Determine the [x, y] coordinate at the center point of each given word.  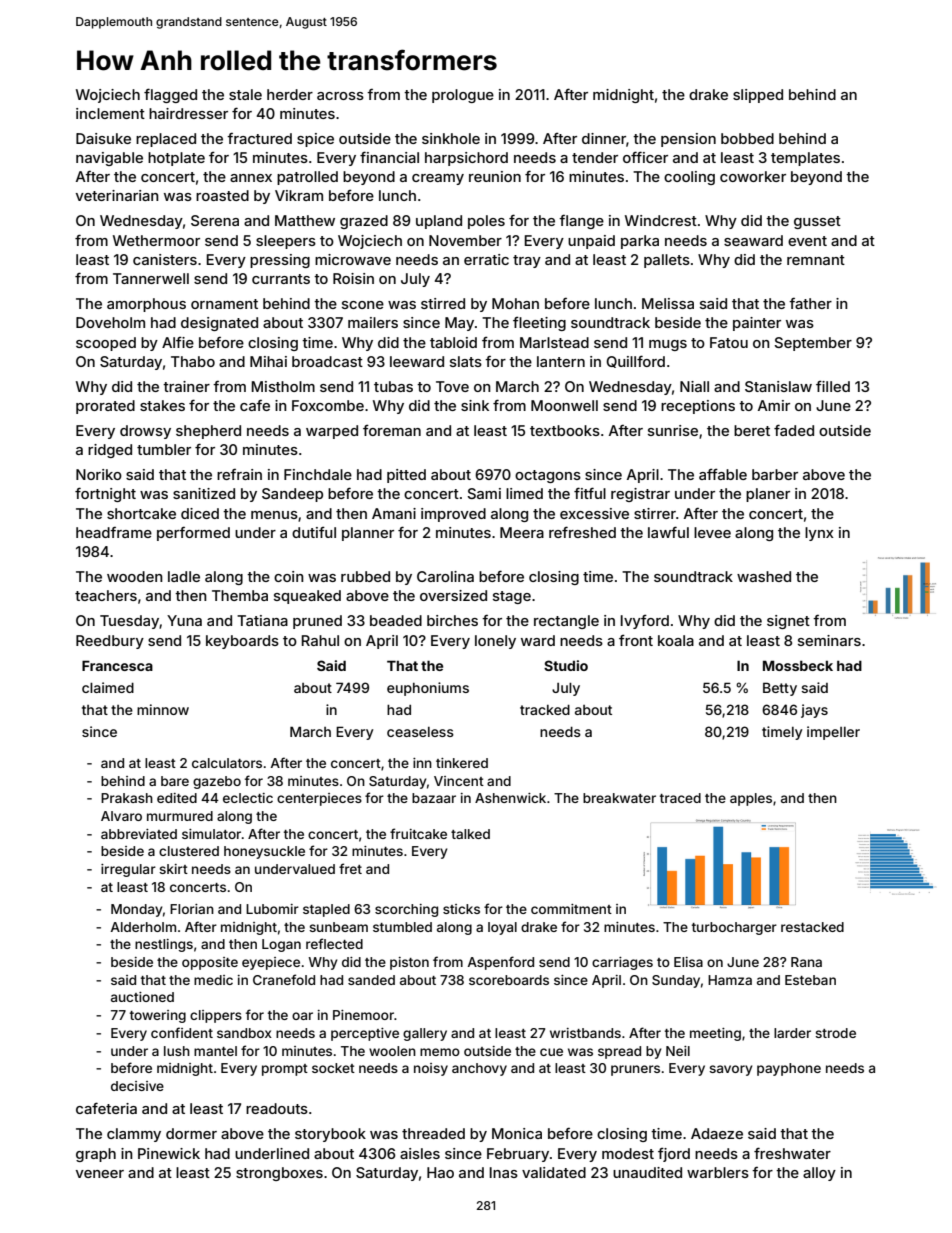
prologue [463, 96]
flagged [170, 95]
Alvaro [121, 816]
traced [680, 798]
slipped [758, 96]
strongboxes [279, 1174]
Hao [440, 1172]
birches [452, 620]
